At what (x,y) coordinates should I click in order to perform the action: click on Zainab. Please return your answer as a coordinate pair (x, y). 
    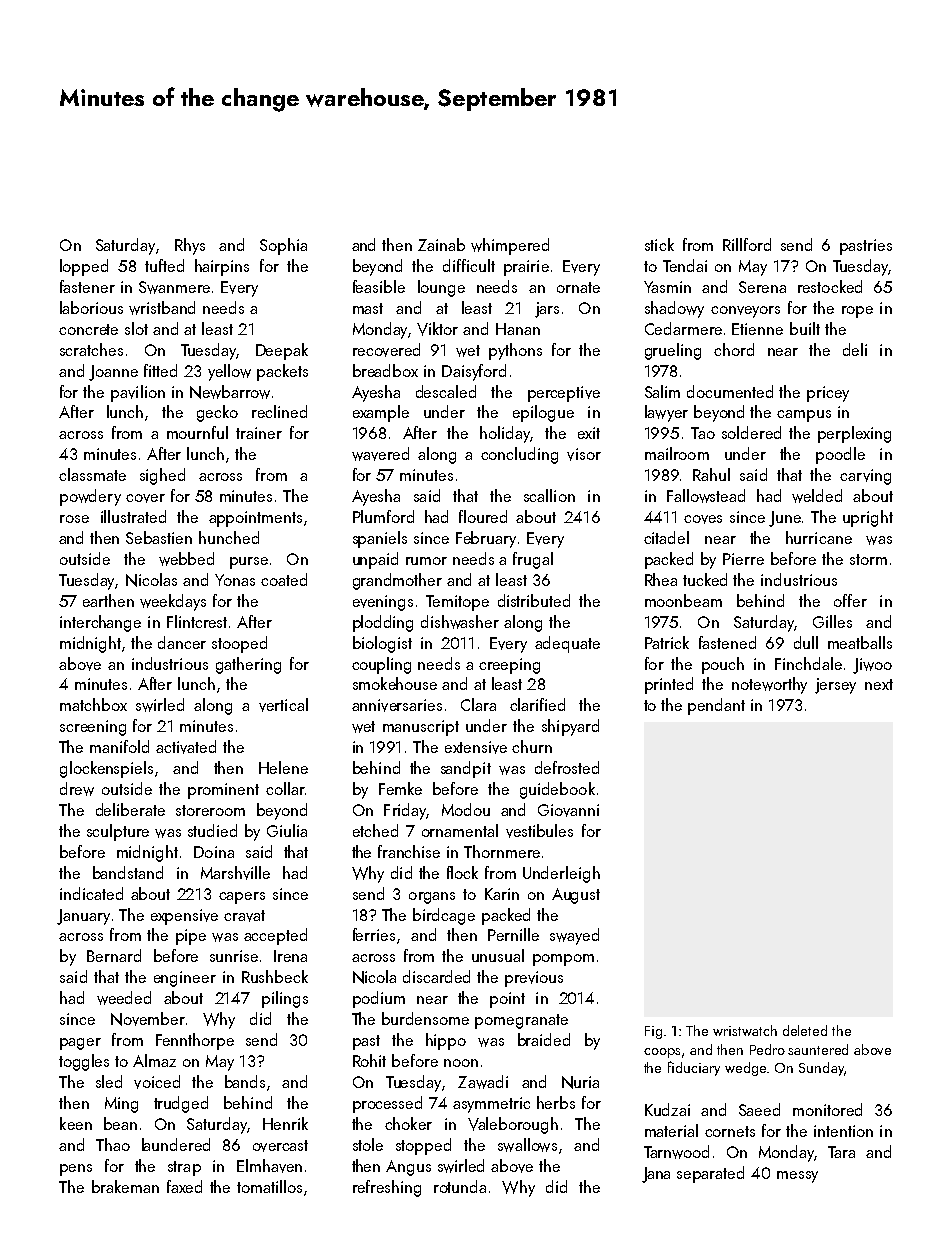
    Looking at the image, I should click on (441, 244).
